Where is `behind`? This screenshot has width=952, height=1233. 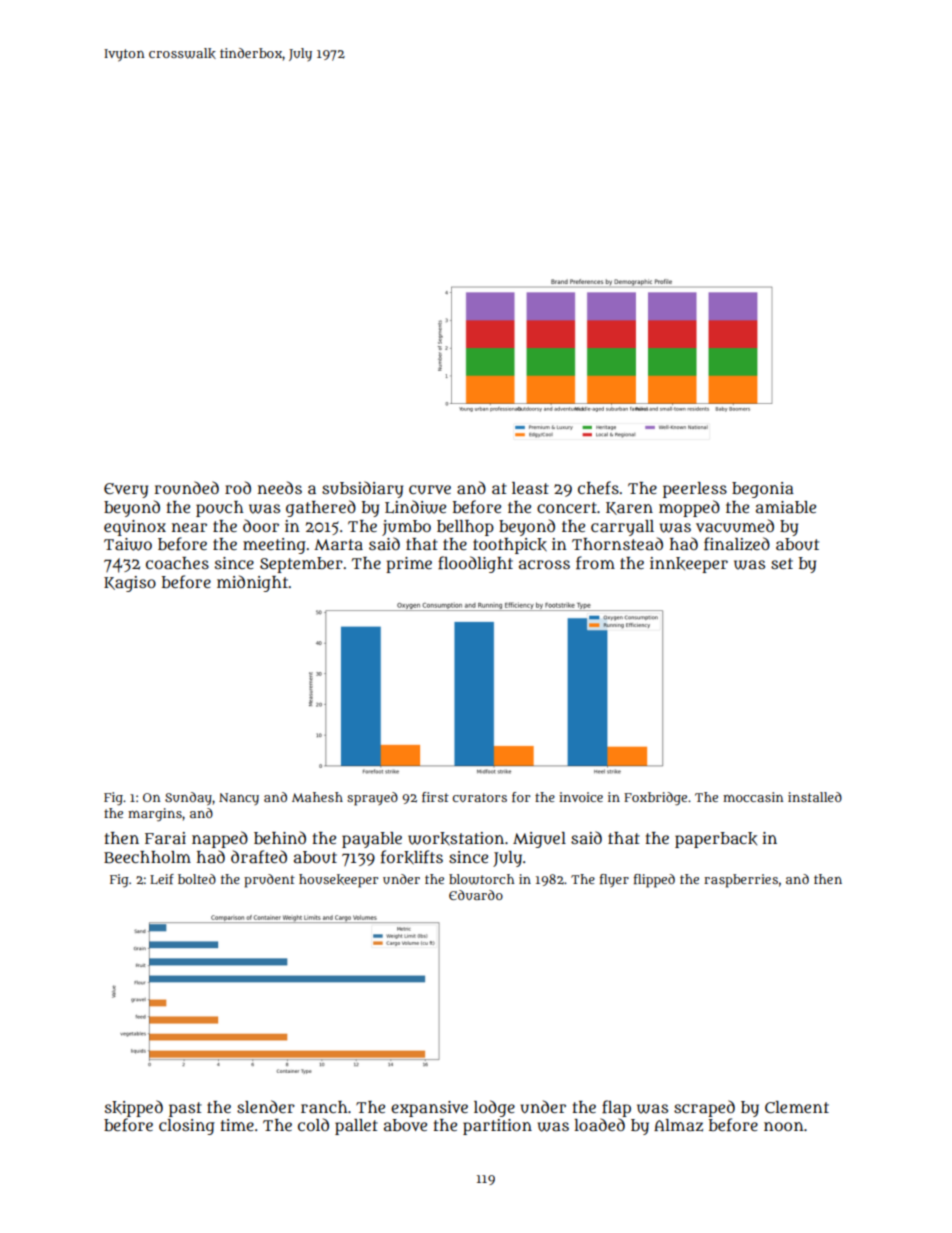 behind is located at coordinates (280, 837).
